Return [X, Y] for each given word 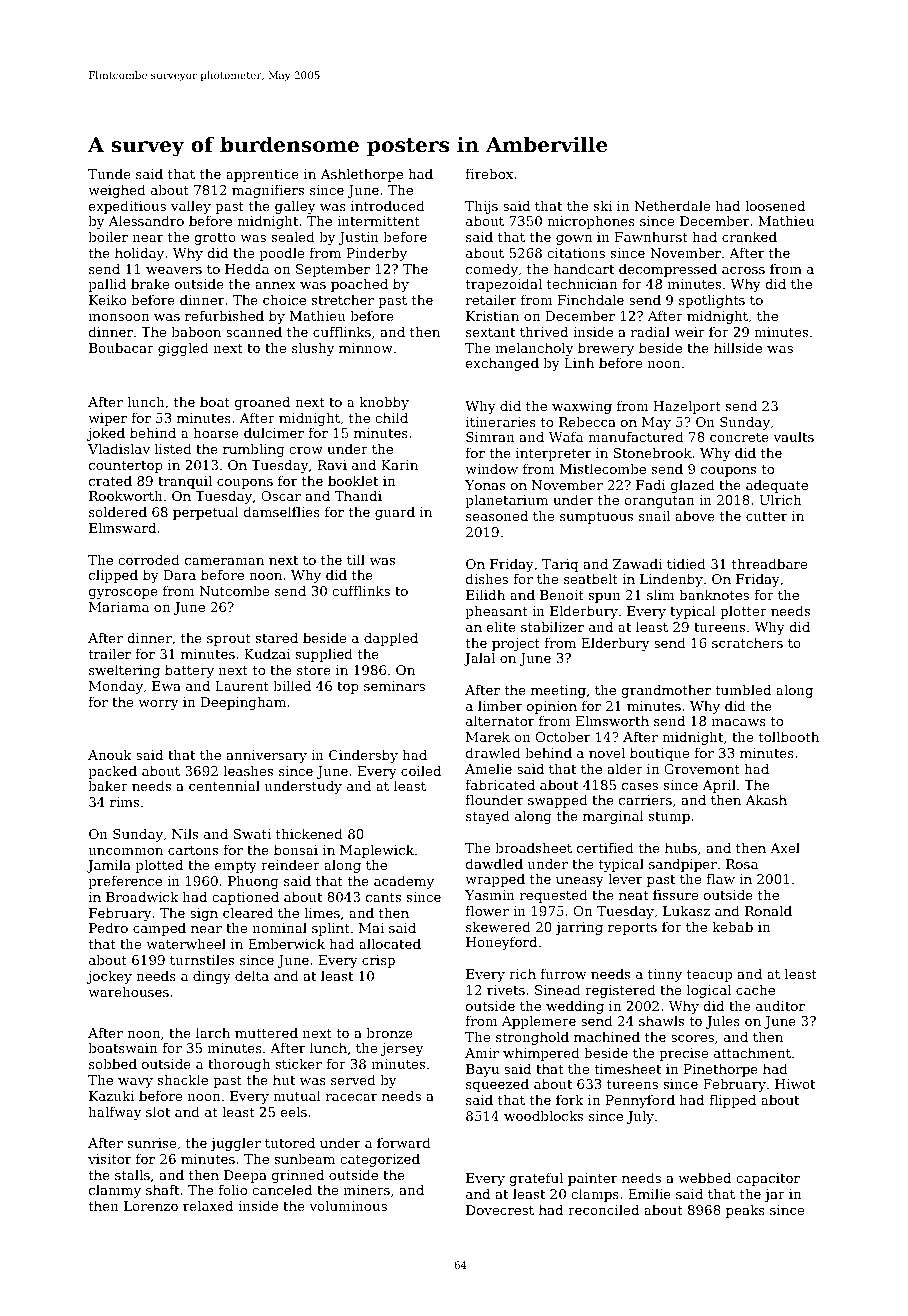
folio [232, 1189]
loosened [775, 205]
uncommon [125, 851]
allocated [390, 943]
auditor [780, 1005]
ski [603, 205]
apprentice [262, 175]
